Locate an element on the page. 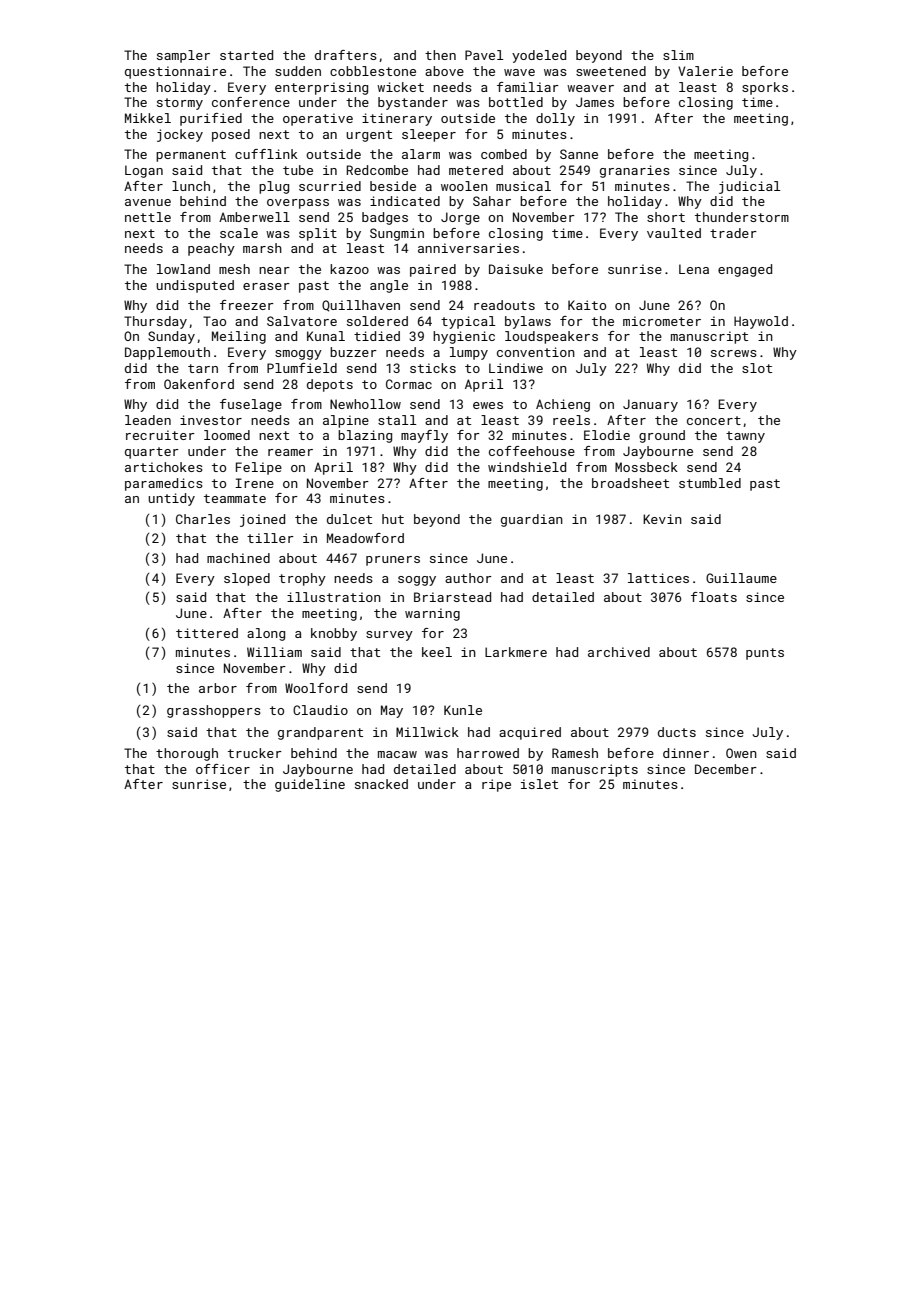 This document has height=1308, width=924. officer is located at coordinates (223, 769).
